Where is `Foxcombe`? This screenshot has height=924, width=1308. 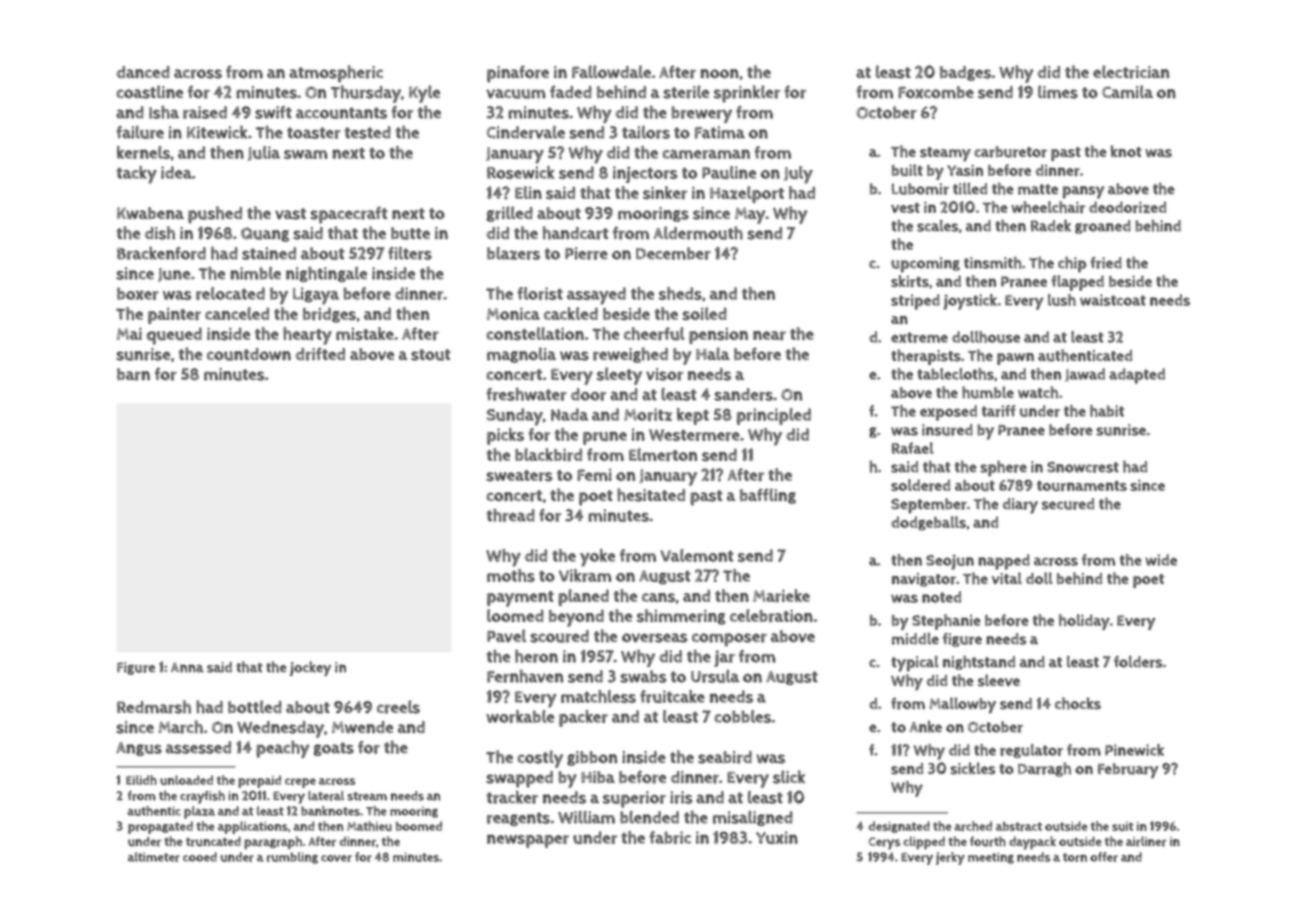
Foxcombe is located at coordinates (936, 92).
